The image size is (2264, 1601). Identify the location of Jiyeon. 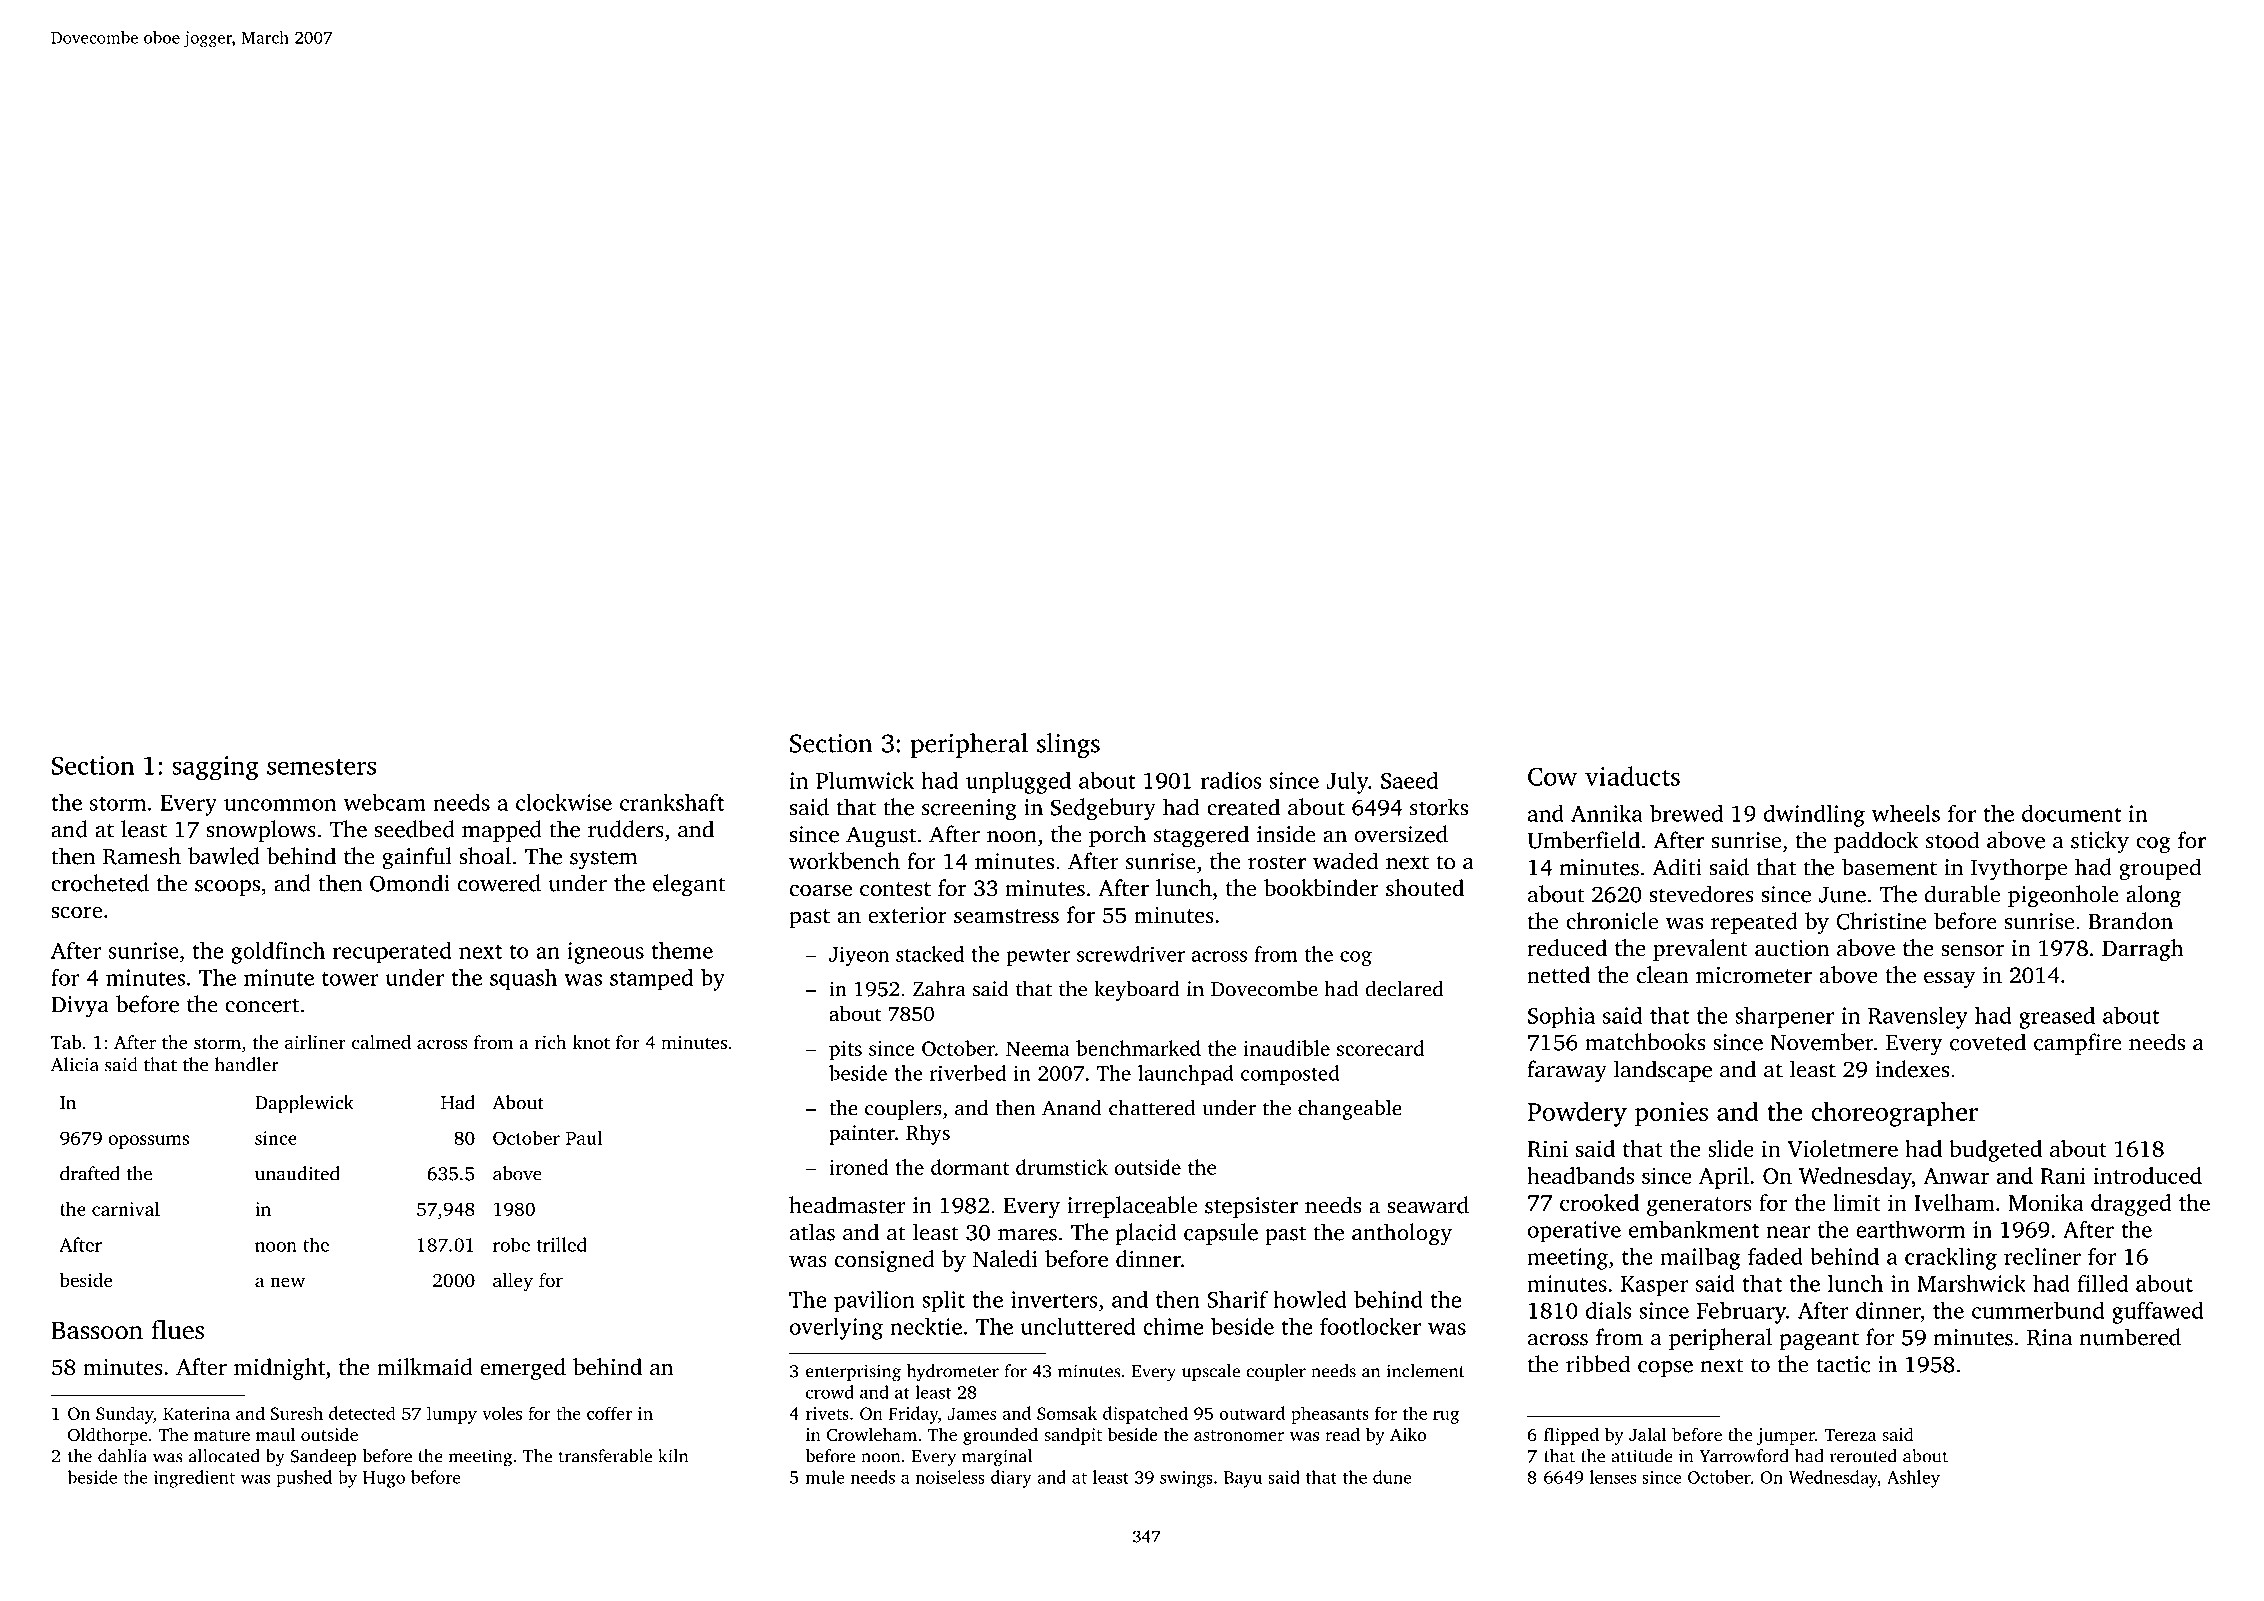
(859, 956).
